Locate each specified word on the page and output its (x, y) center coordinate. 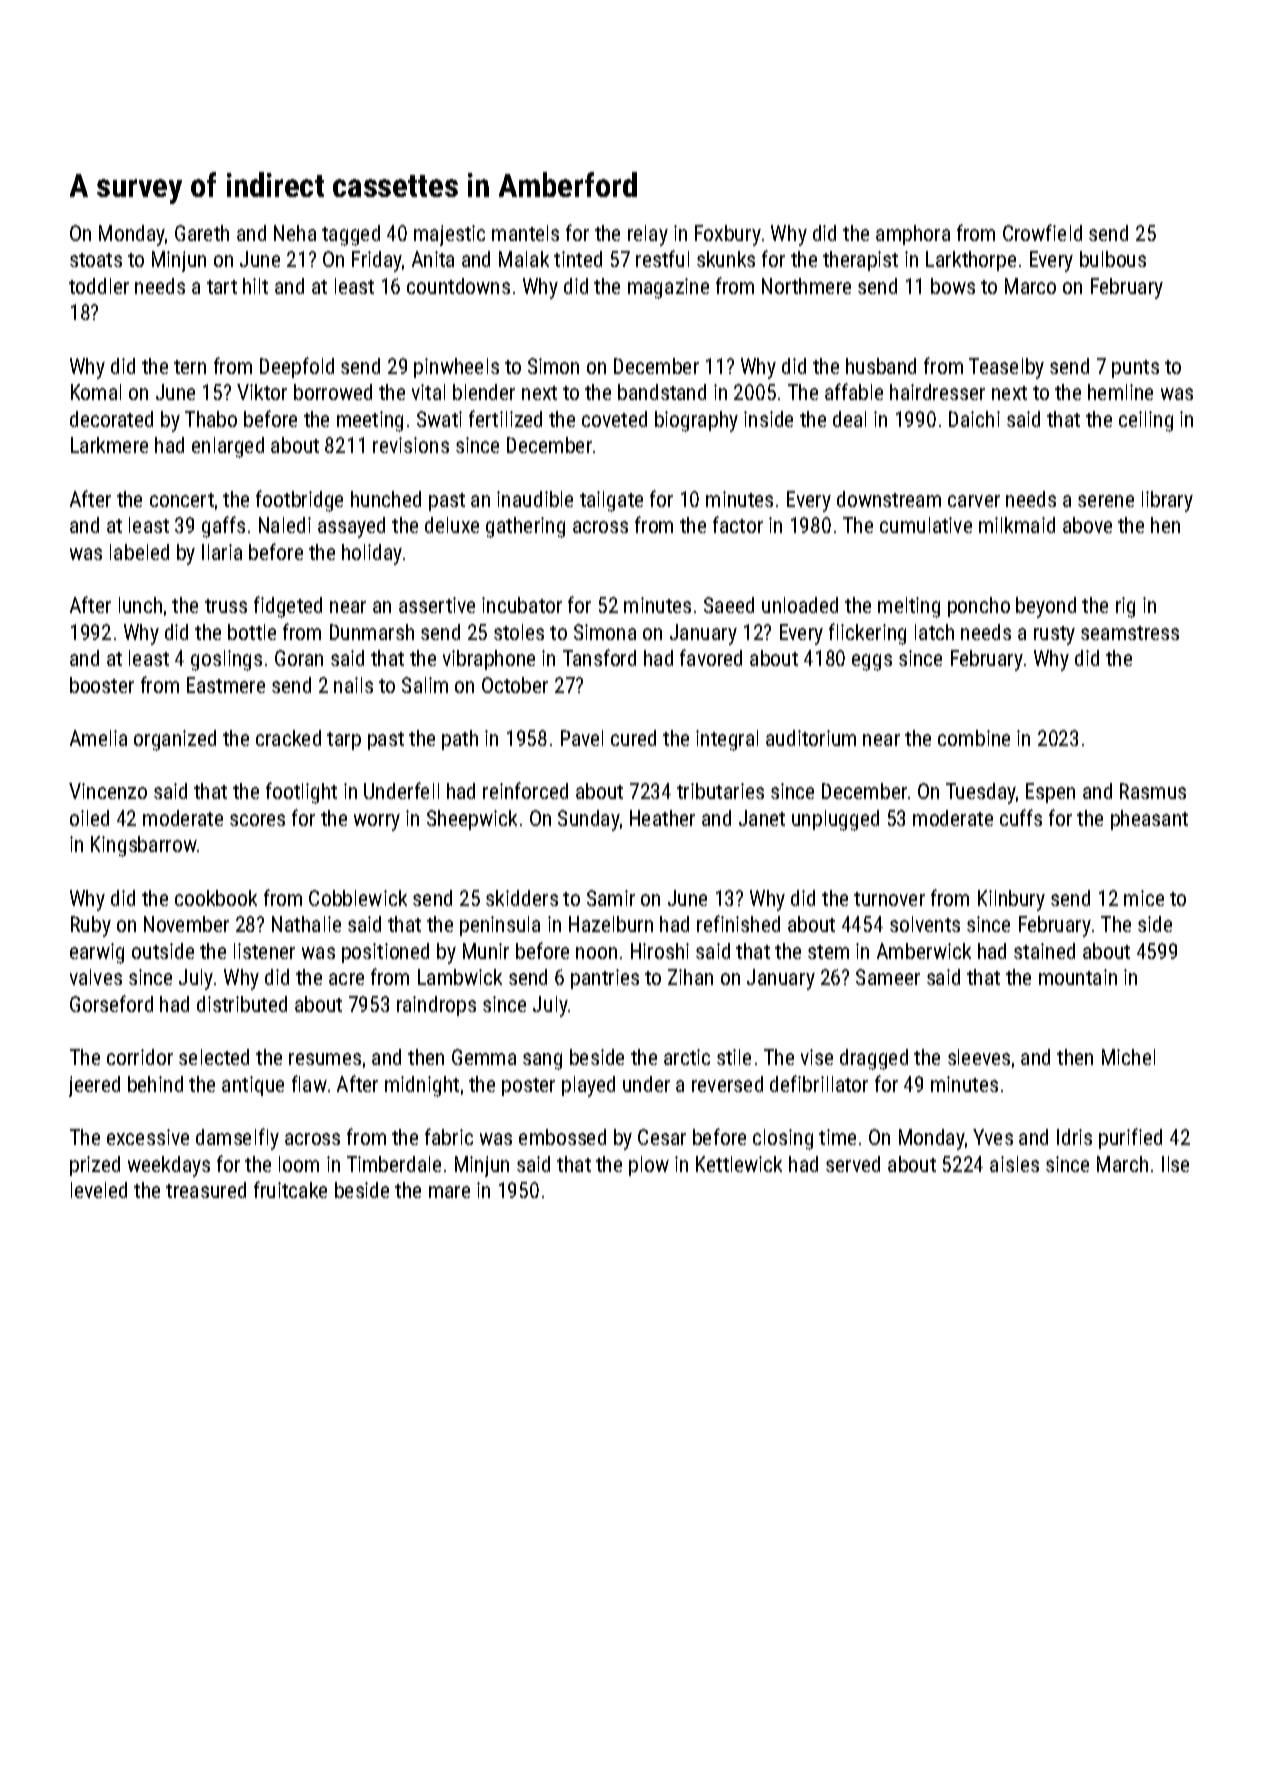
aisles (1014, 1164)
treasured (206, 1190)
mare (449, 1192)
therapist (860, 261)
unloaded (800, 605)
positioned (385, 953)
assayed (351, 527)
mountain (1078, 977)
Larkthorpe (971, 261)
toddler (99, 286)
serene (1106, 501)
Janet (762, 818)
